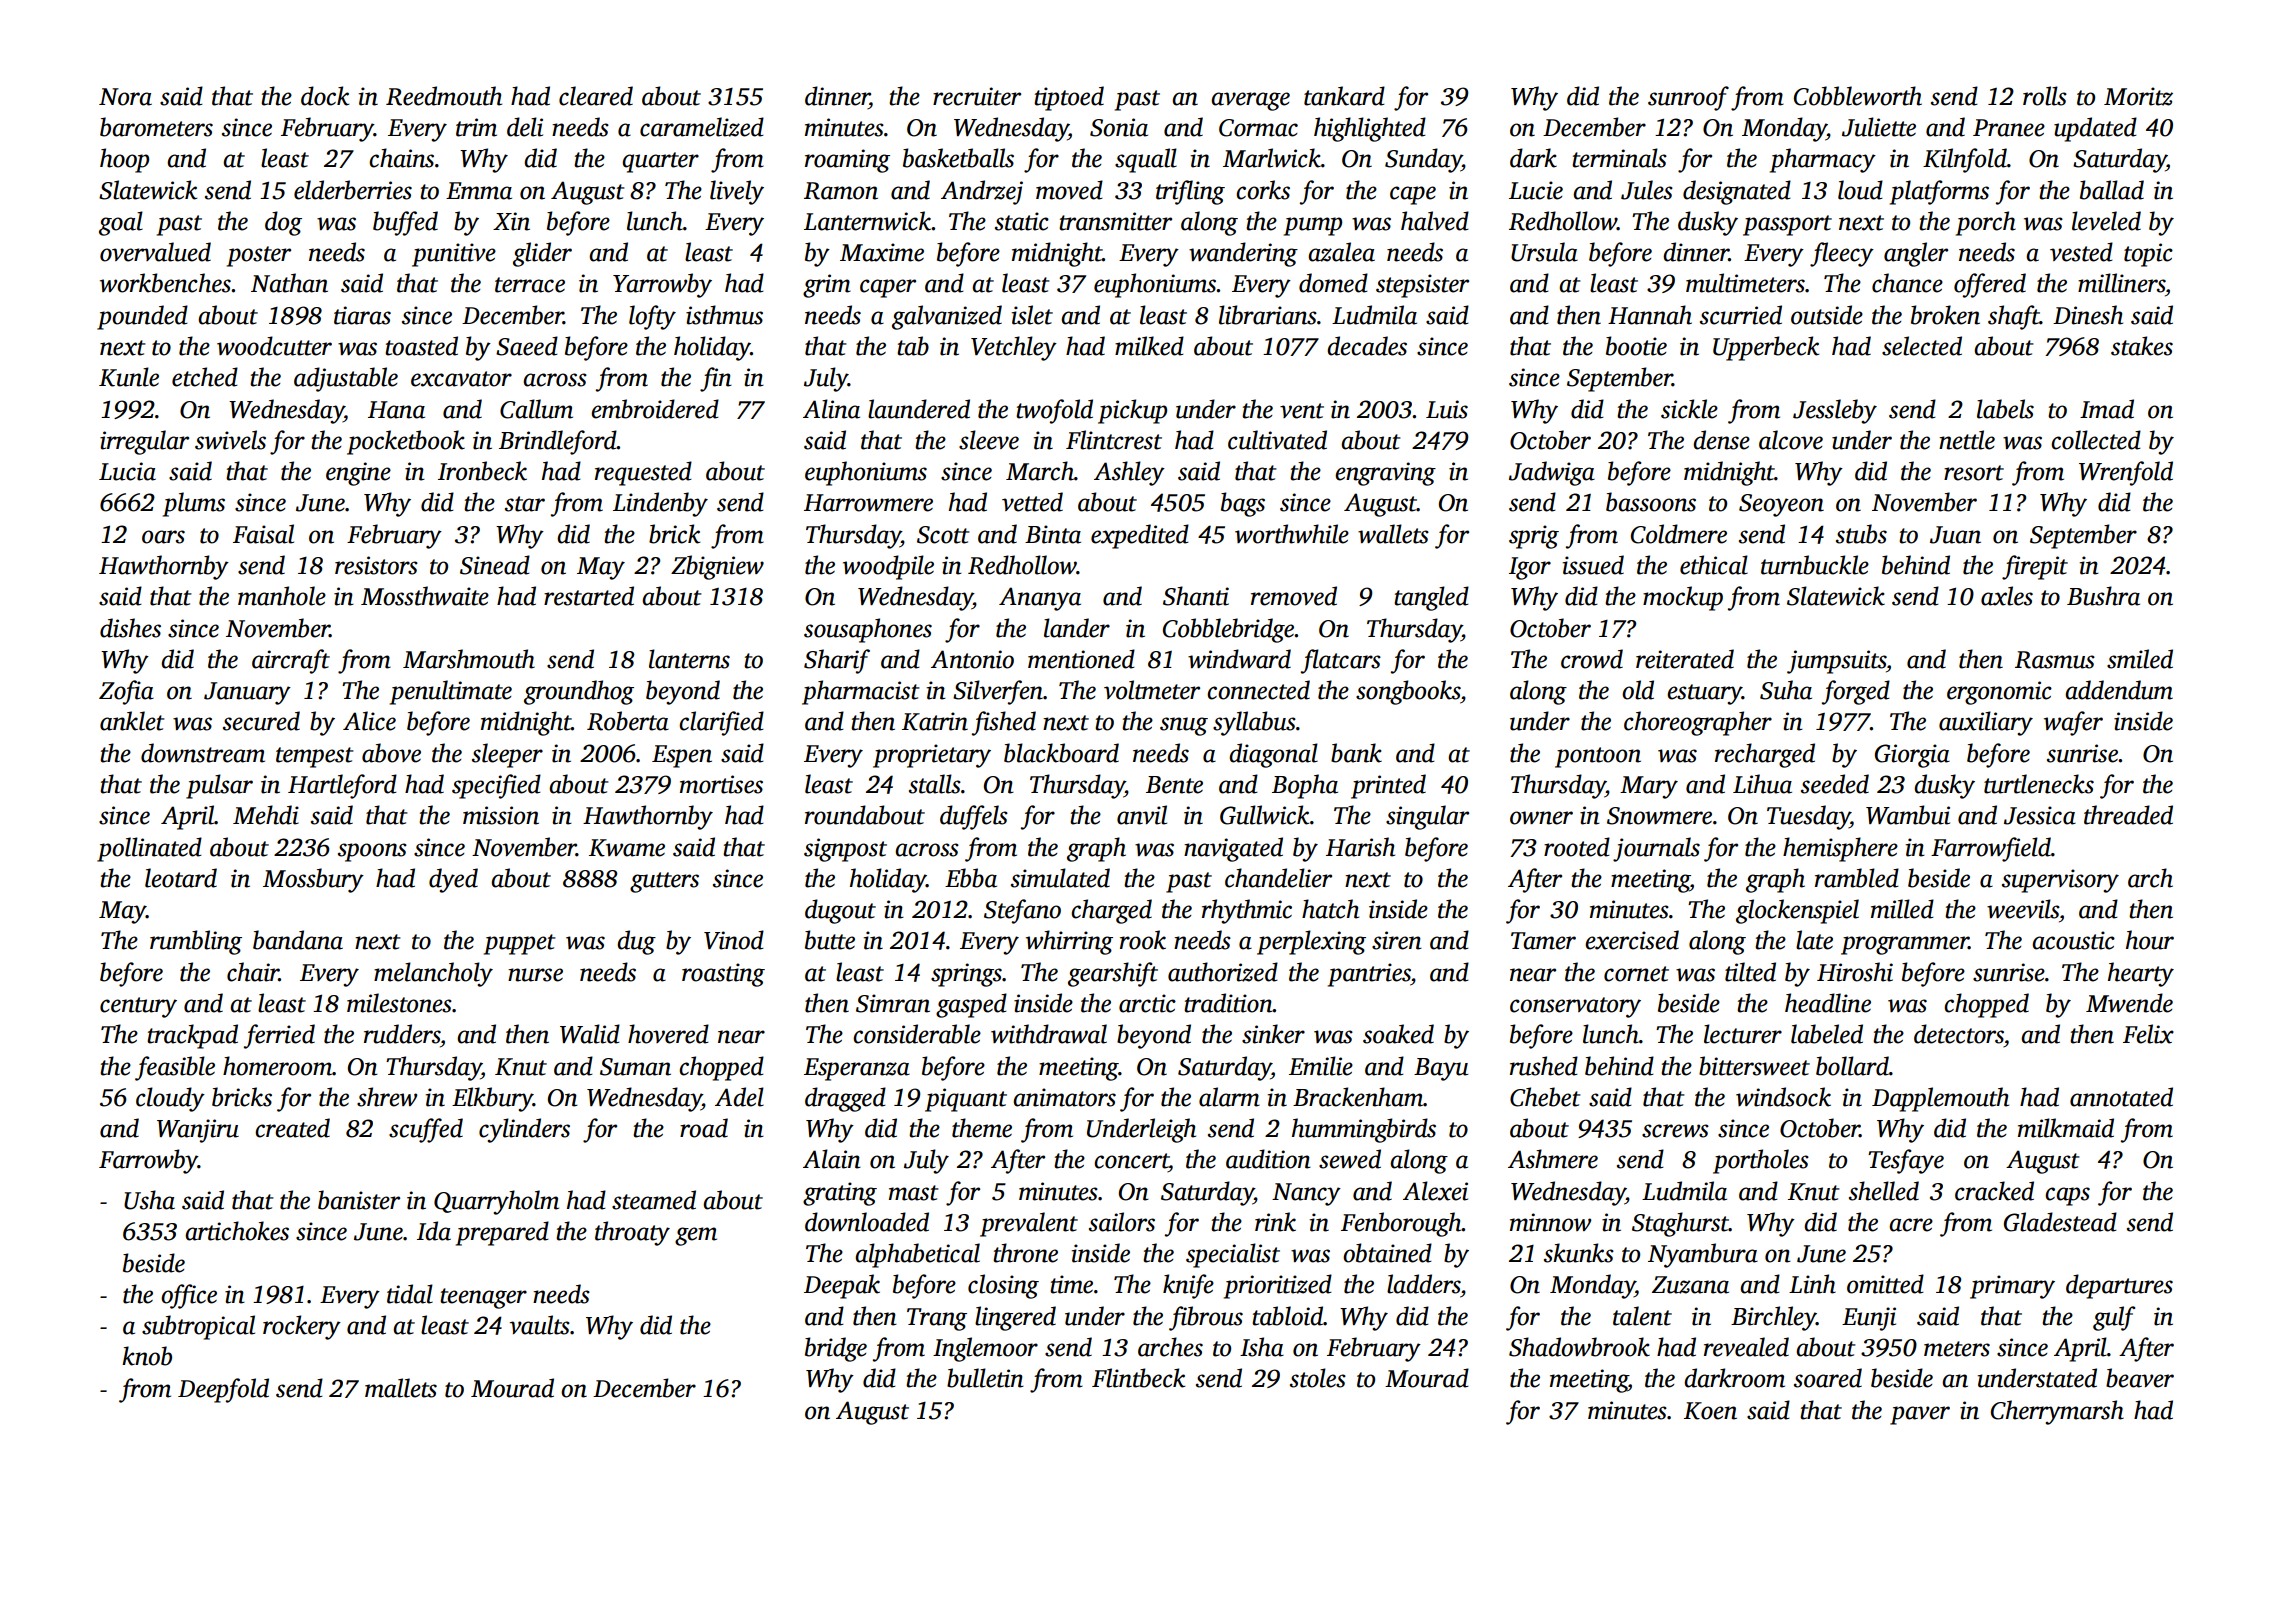  What do you see at coordinates (148, 1161) in the document?
I see `Farrowby` at bounding box center [148, 1161].
